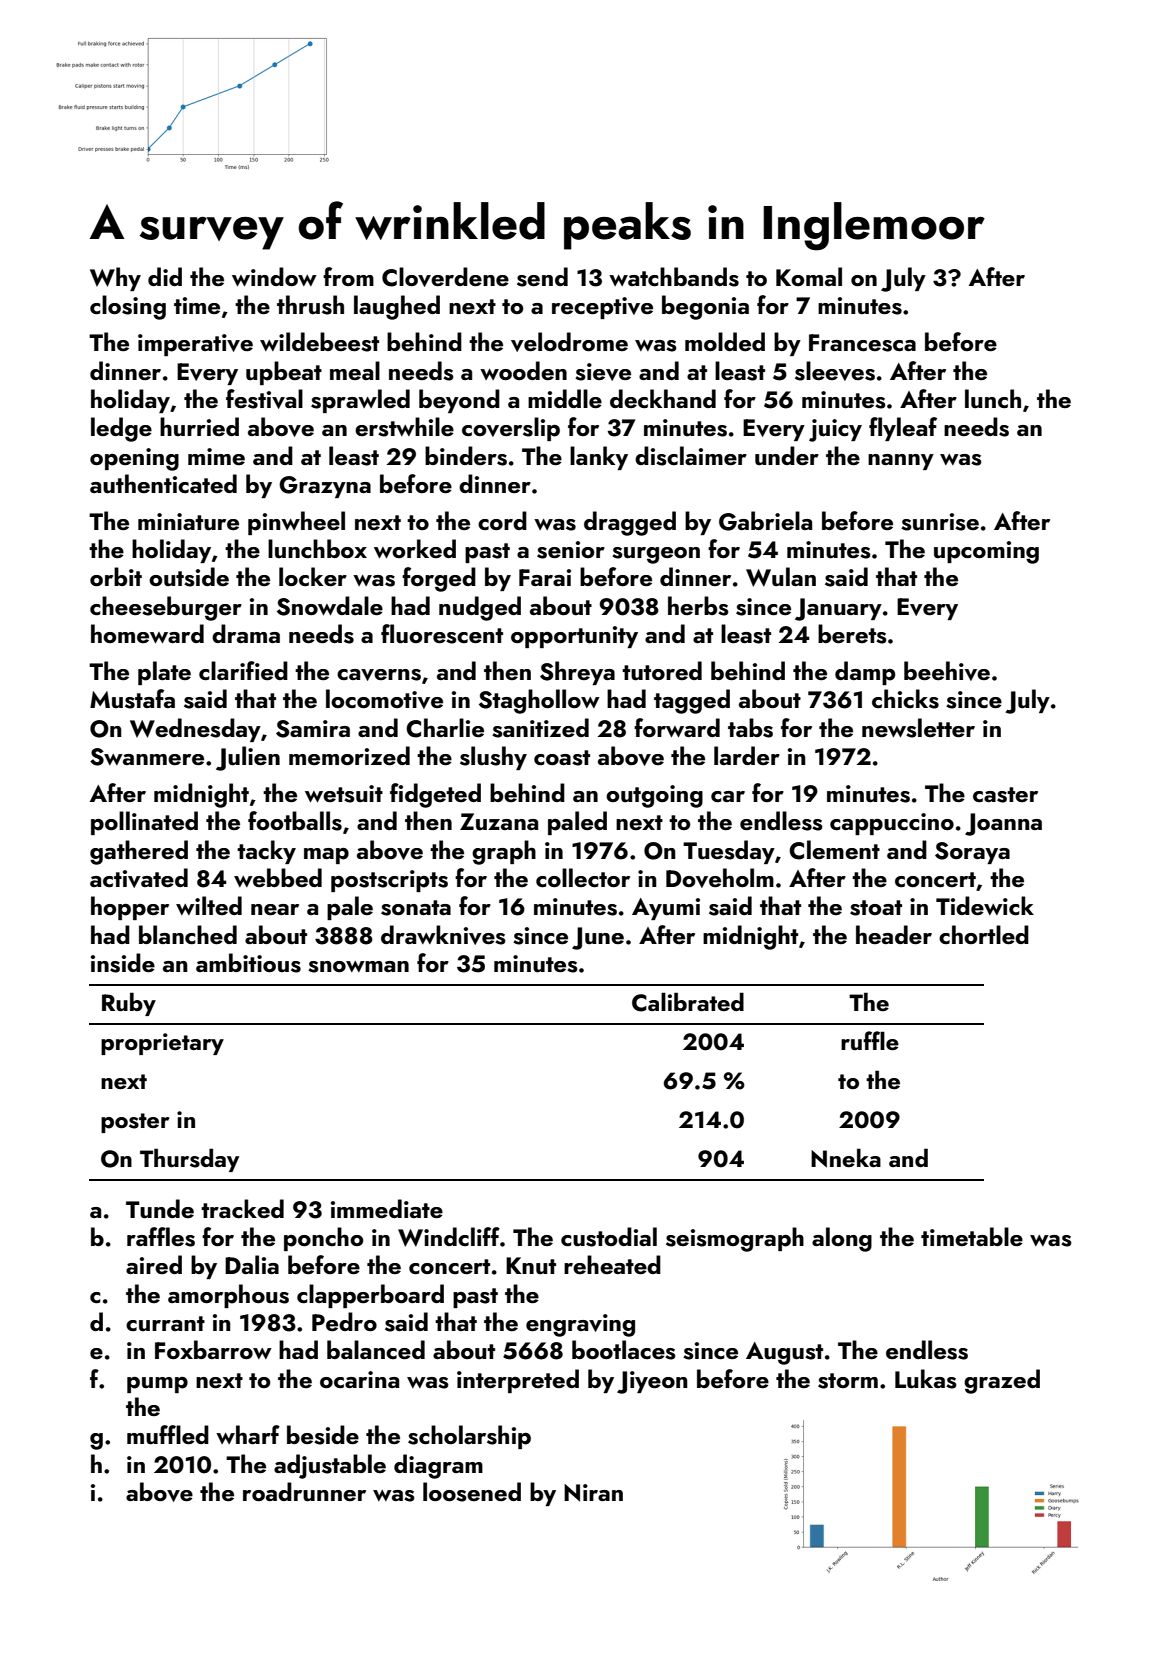 This screenshot has width=1165, height=1654. Describe the element at coordinates (972, 853) in the screenshot. I see `Soraya` at that location.
